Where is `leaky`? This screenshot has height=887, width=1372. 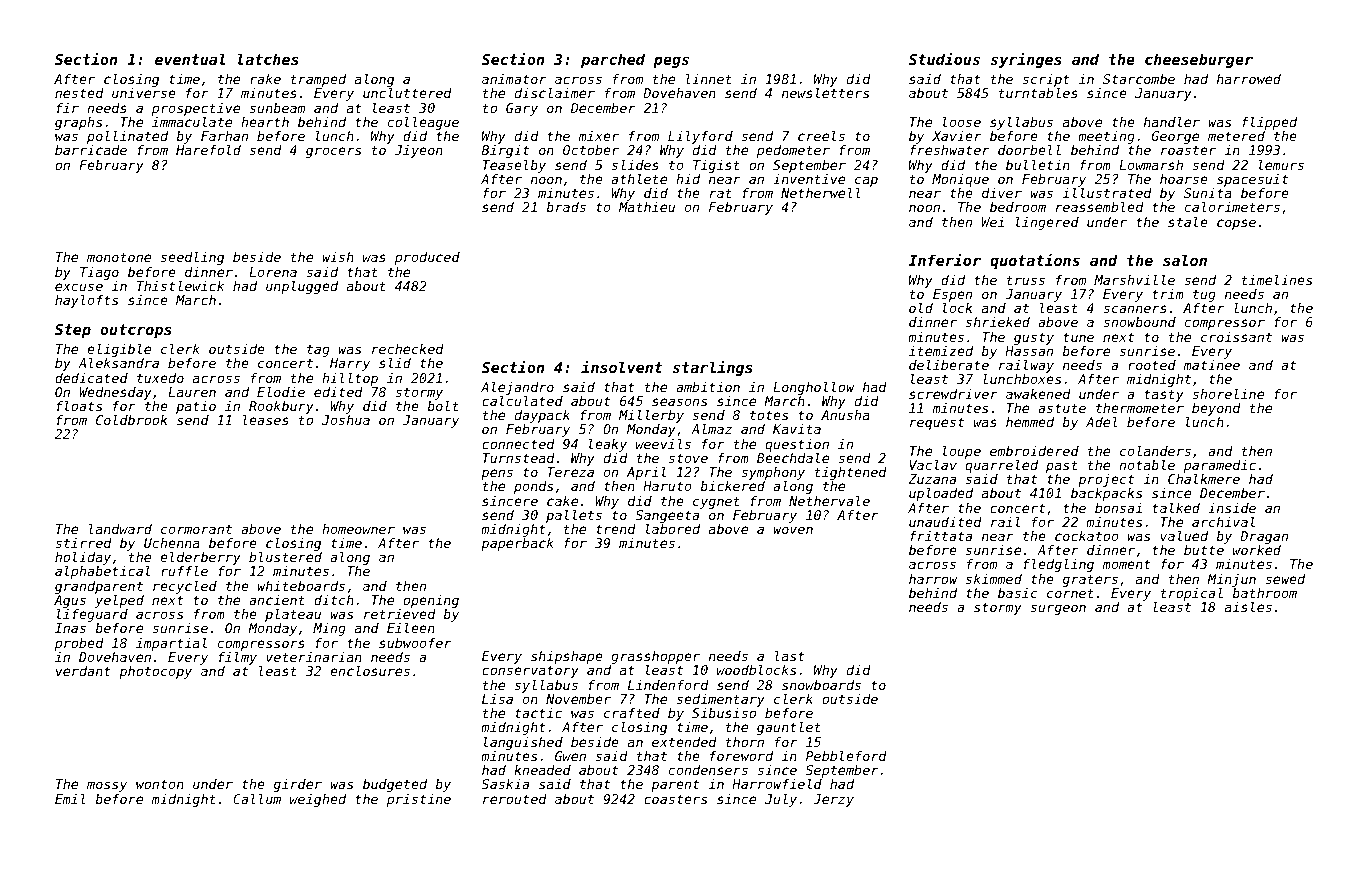 leaky is located at coordinates (608, 445).
